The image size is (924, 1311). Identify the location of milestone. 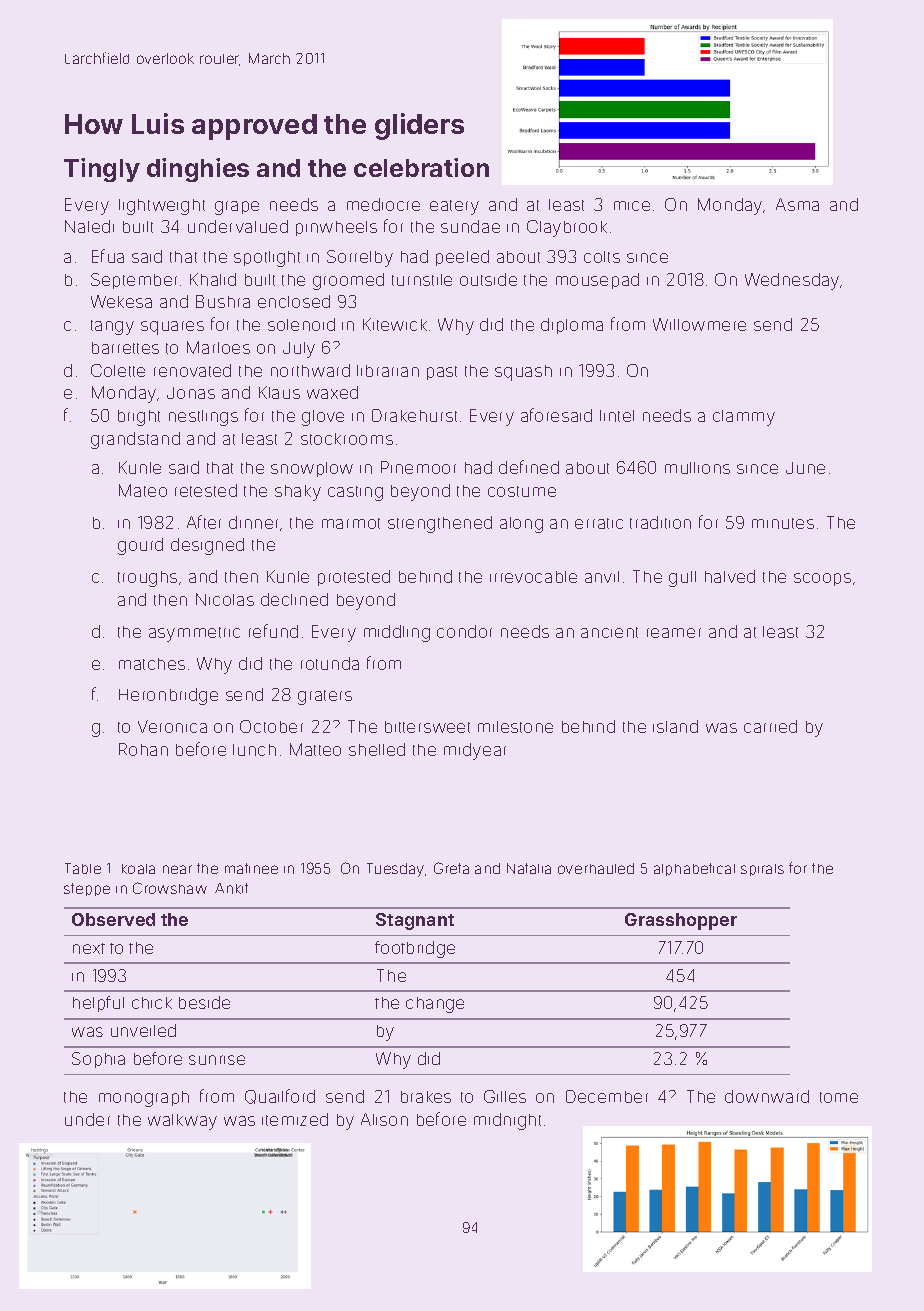
(515, 727).
